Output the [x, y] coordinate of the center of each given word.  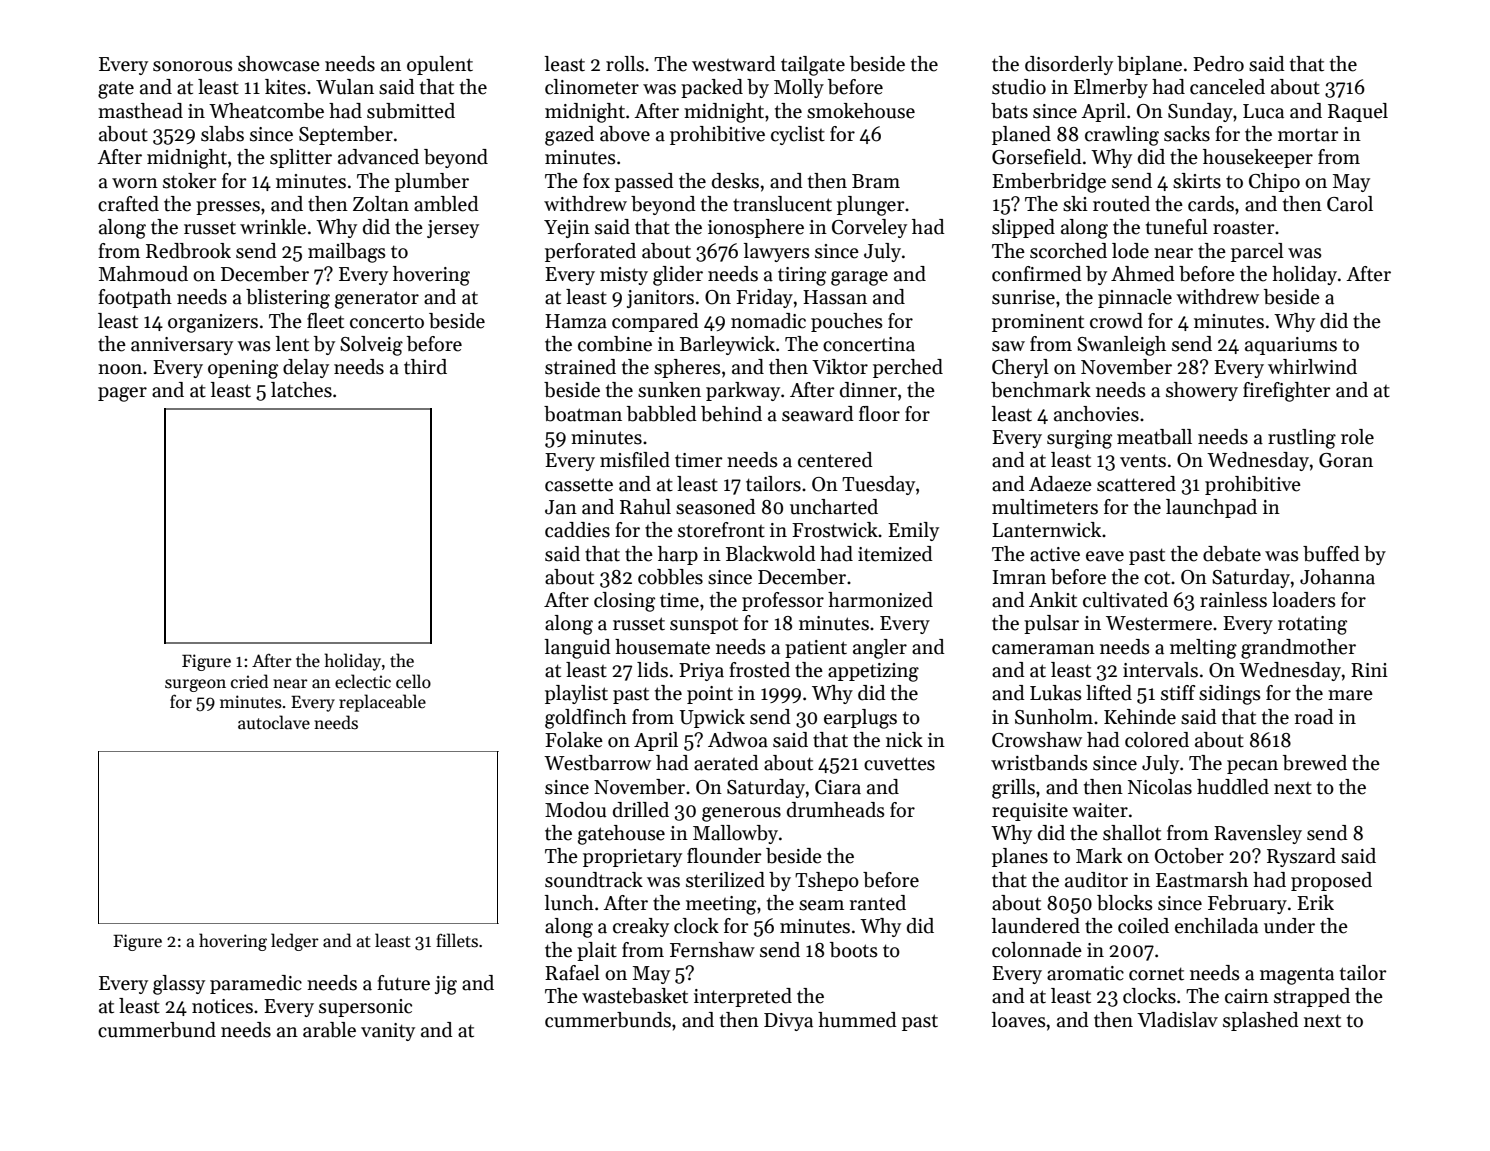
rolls [625, 64]
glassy [179, 985]
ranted [878, 903]
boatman [583, 414]
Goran [1346, 460]
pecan [1252, 767]
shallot [1132, 833]
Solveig [371, 346]
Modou [575, 810]
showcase [279, 64]
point [710, 695]
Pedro [1218, 64]
